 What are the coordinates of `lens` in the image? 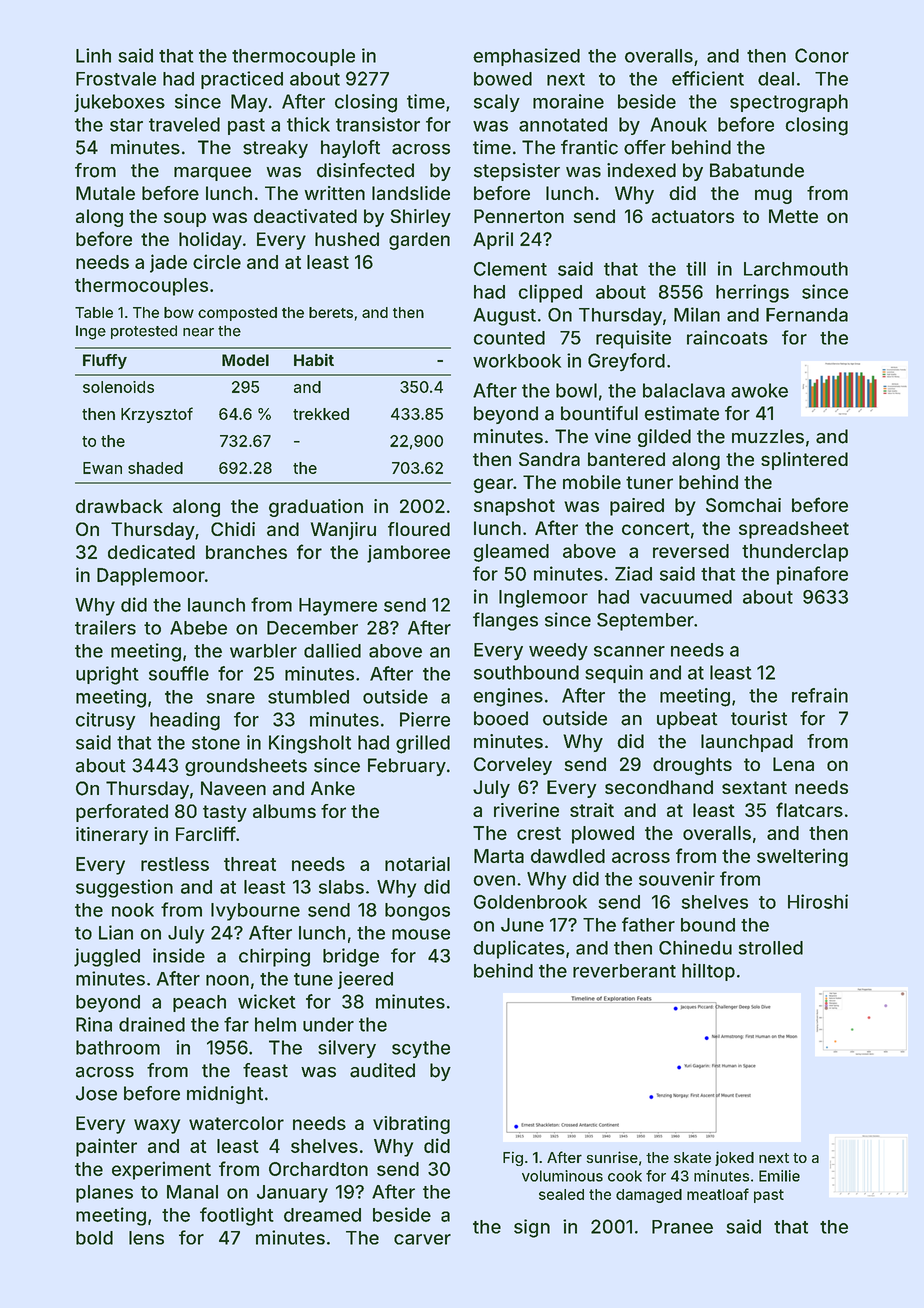 It's located at (146, 1238).
